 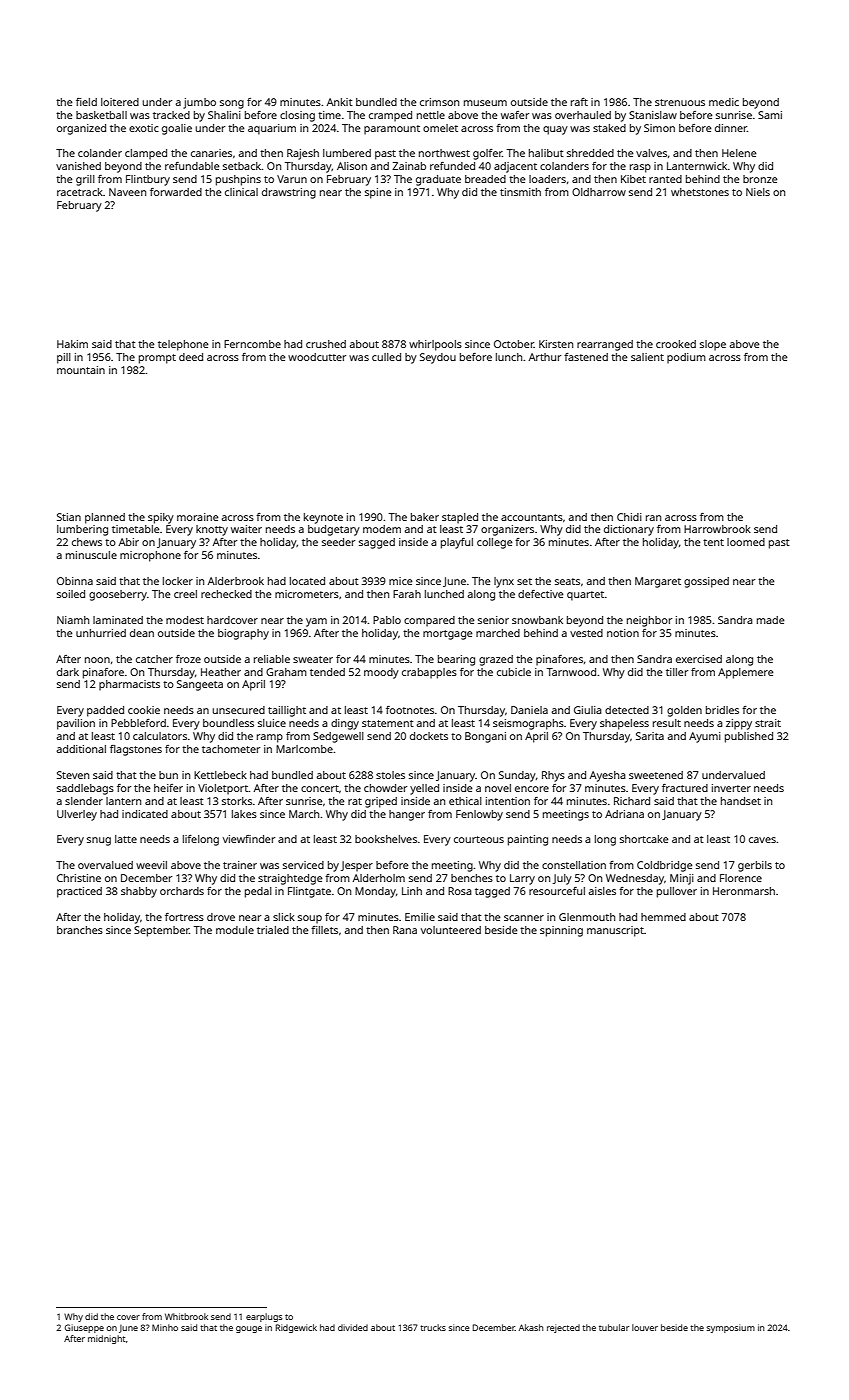 I want to click on Ankit, so click(x=340, y=102).
